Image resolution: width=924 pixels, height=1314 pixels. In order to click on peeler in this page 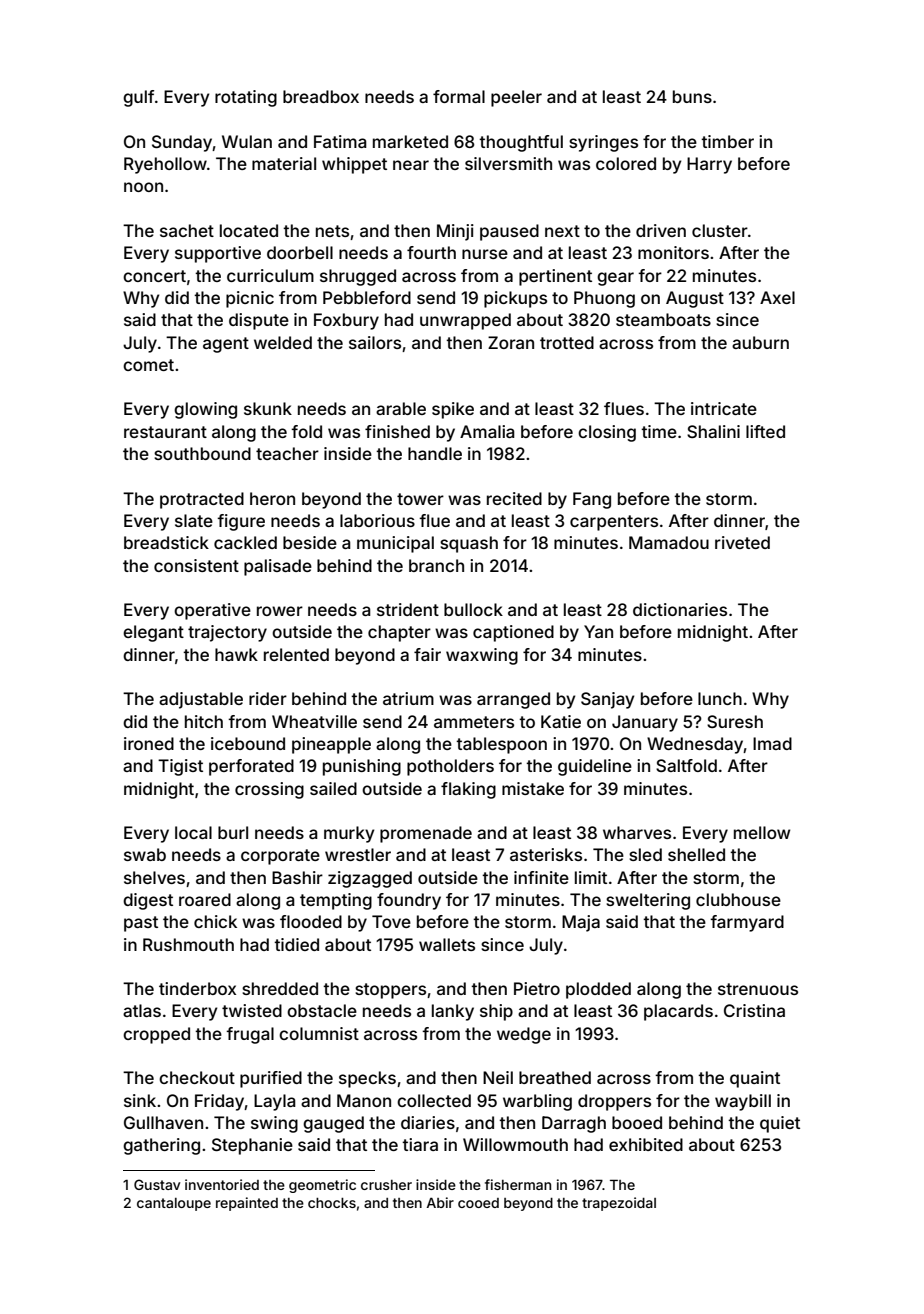, I will do `click(516, 98)`.
